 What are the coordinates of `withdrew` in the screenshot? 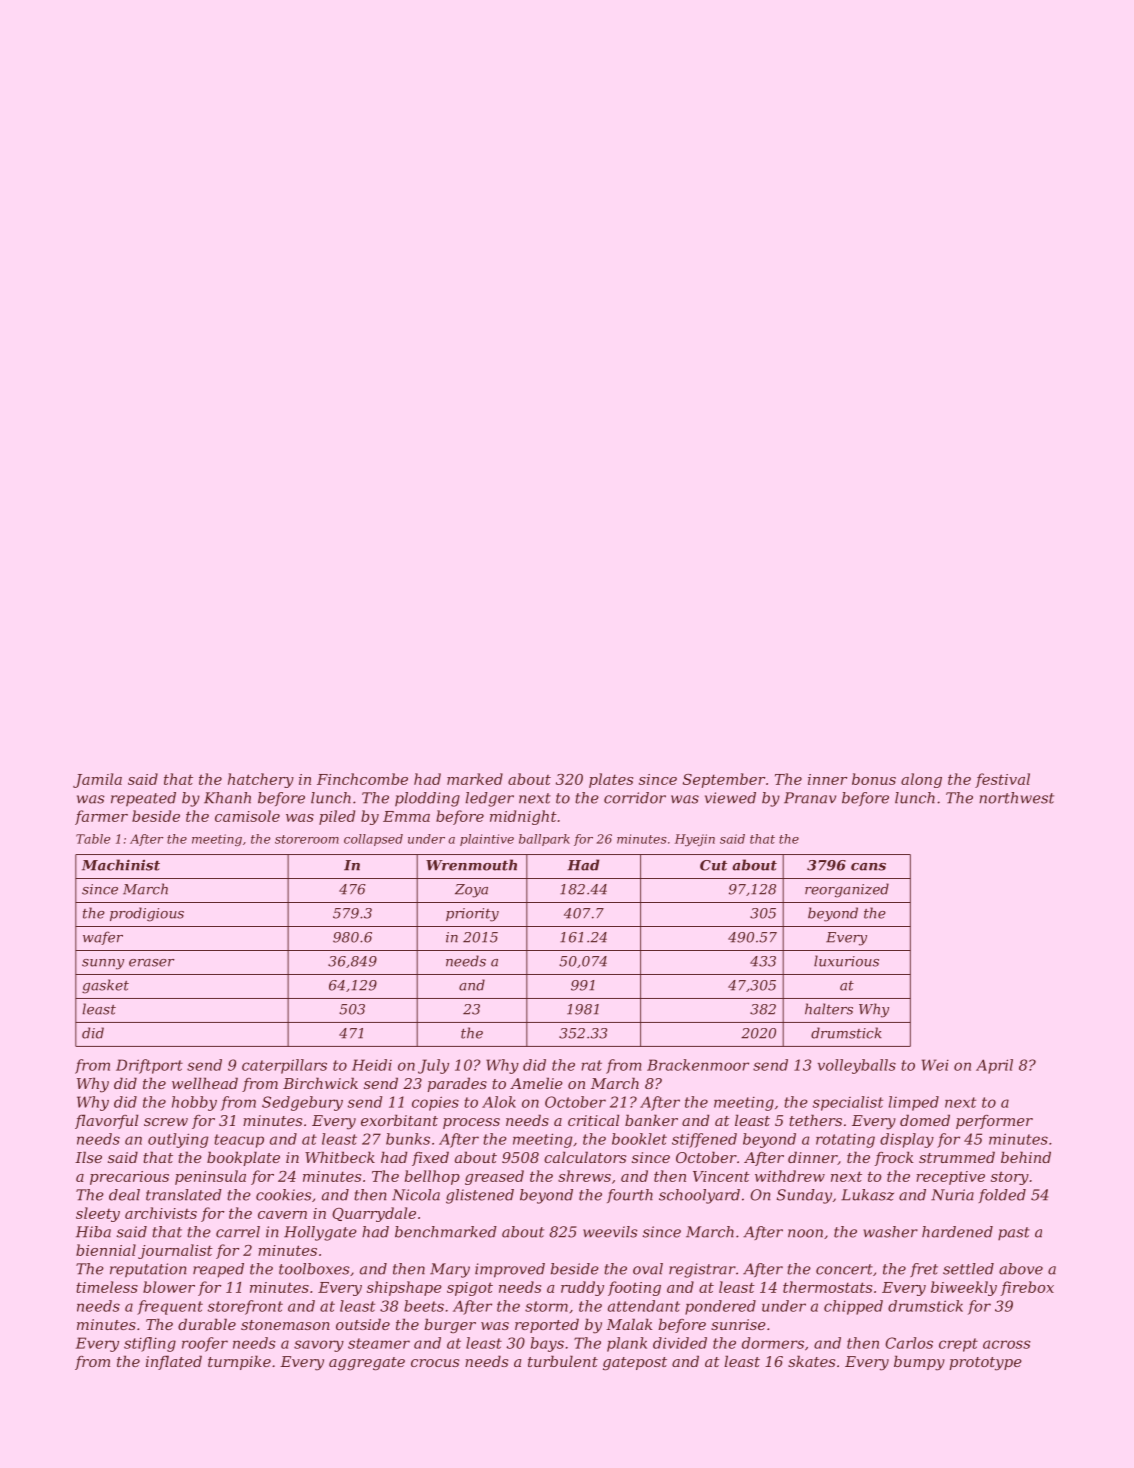 It's located at (790, 1176).
